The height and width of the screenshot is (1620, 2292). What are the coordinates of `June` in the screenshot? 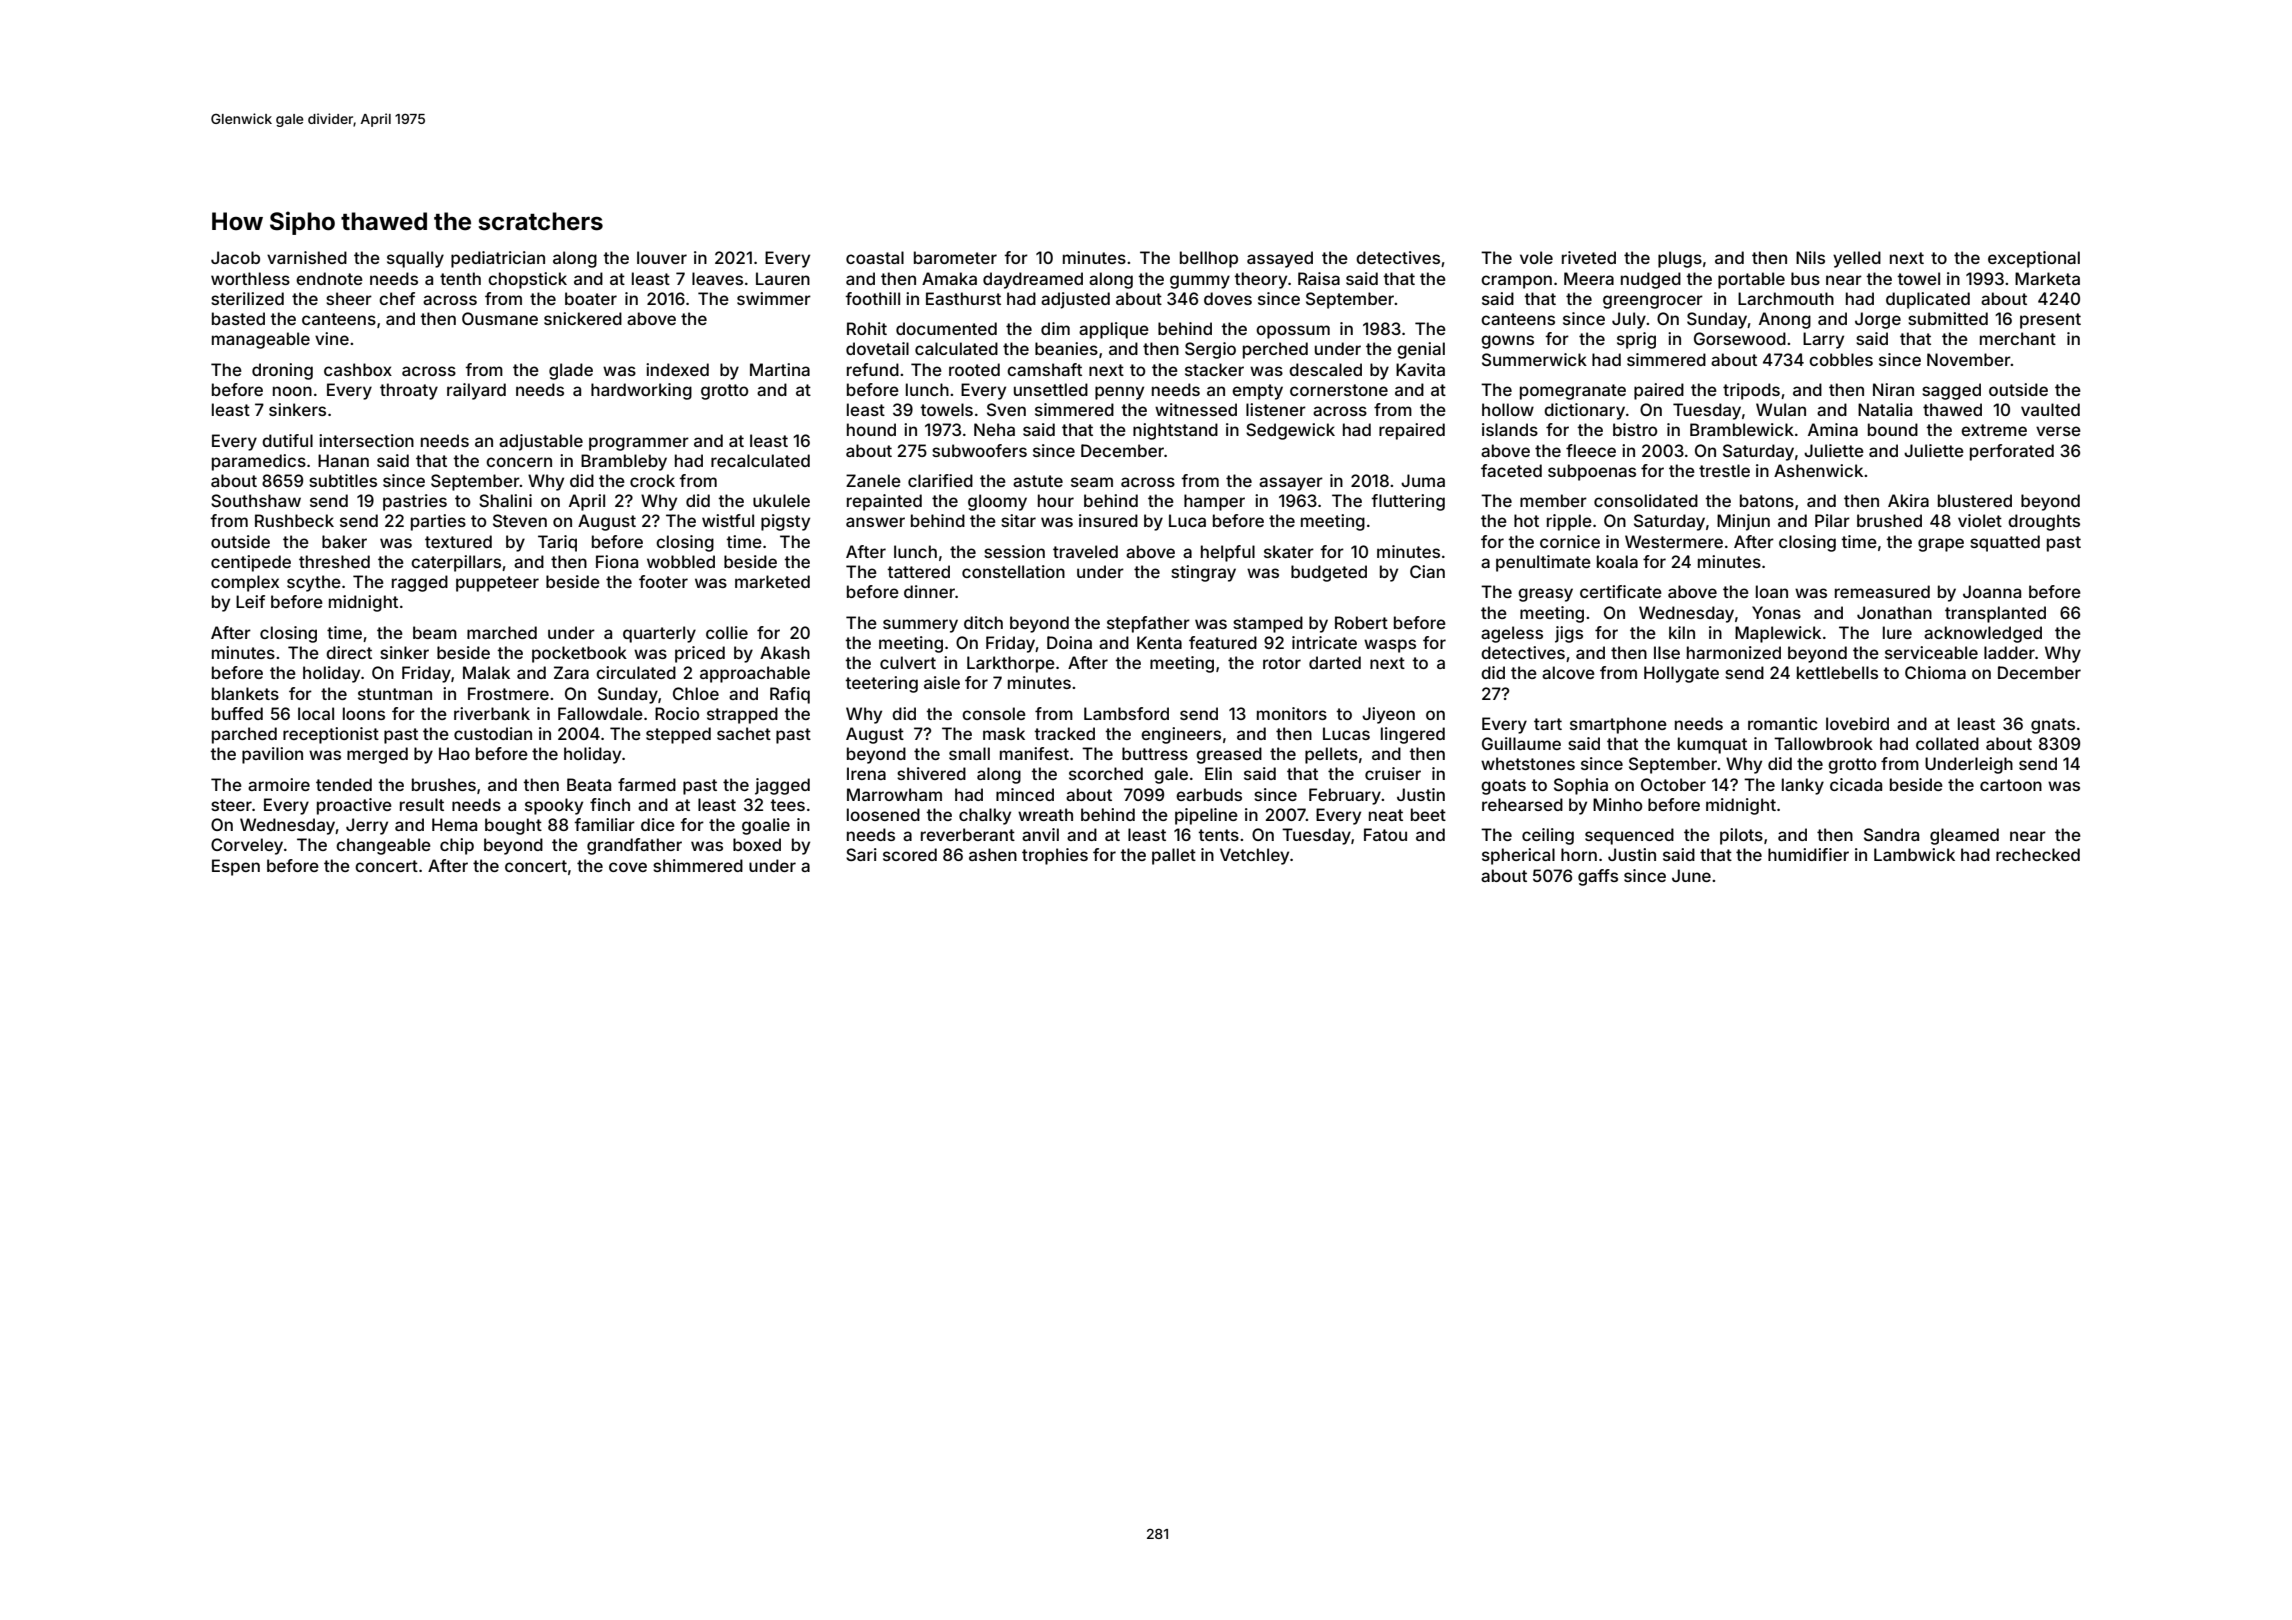 It's located at (1691, 875).
